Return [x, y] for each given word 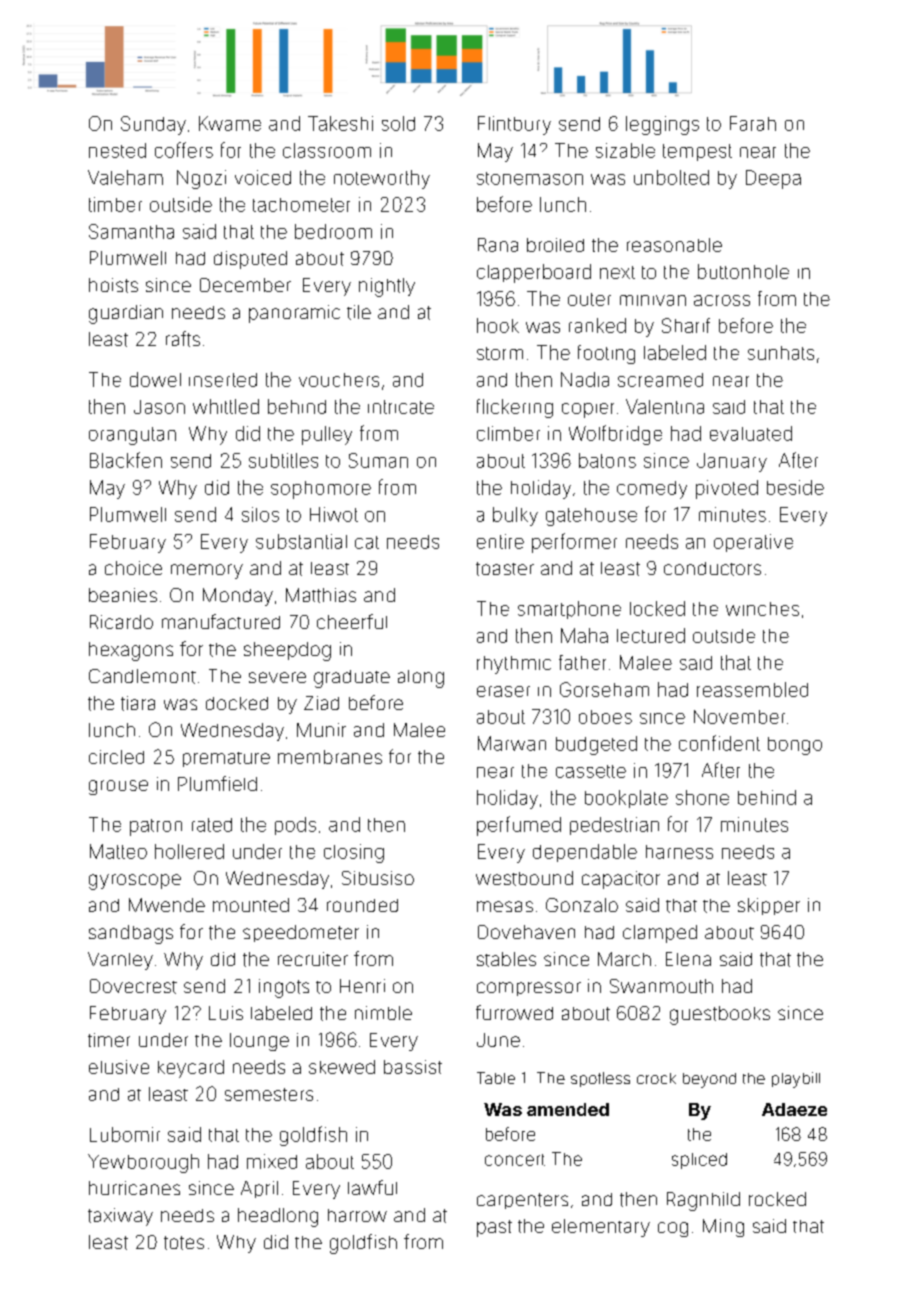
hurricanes [134, 1188]
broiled [555, 245]
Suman [378, 460]
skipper [769, 906]
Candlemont [142, 676]
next [617, 272]
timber [115, 204]
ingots [284, 988]
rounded [362, 905]
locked [657, 608]
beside [795, 487]
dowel [155, 379]
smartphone [569, 610]
